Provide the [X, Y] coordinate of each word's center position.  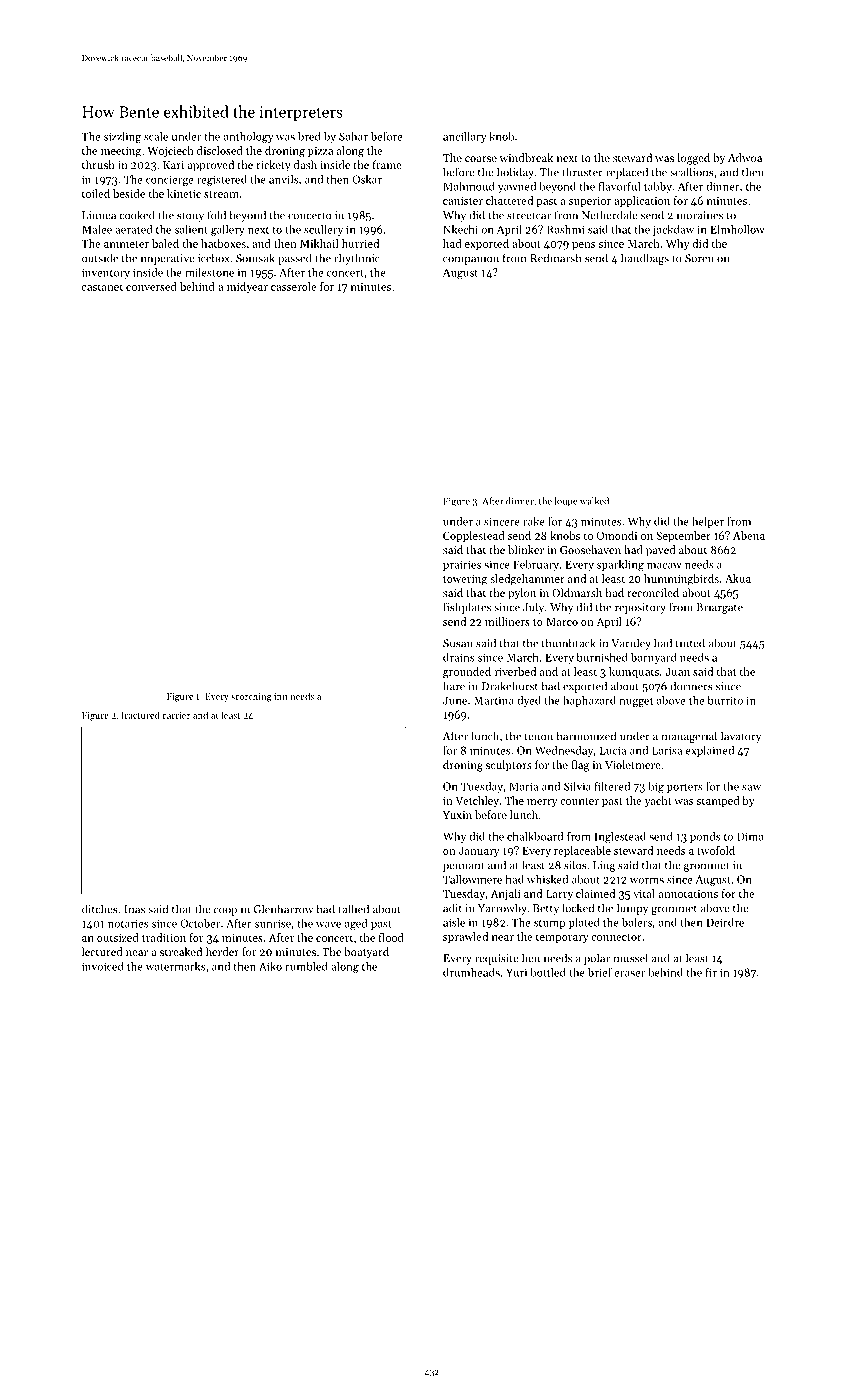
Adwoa [745, 157]
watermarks [175, 966]
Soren [699, 258]
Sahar [353, 136]
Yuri [516, 972]
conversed [151, 286]
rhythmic [357, 259]
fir [711, 972]
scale [156, 136]
